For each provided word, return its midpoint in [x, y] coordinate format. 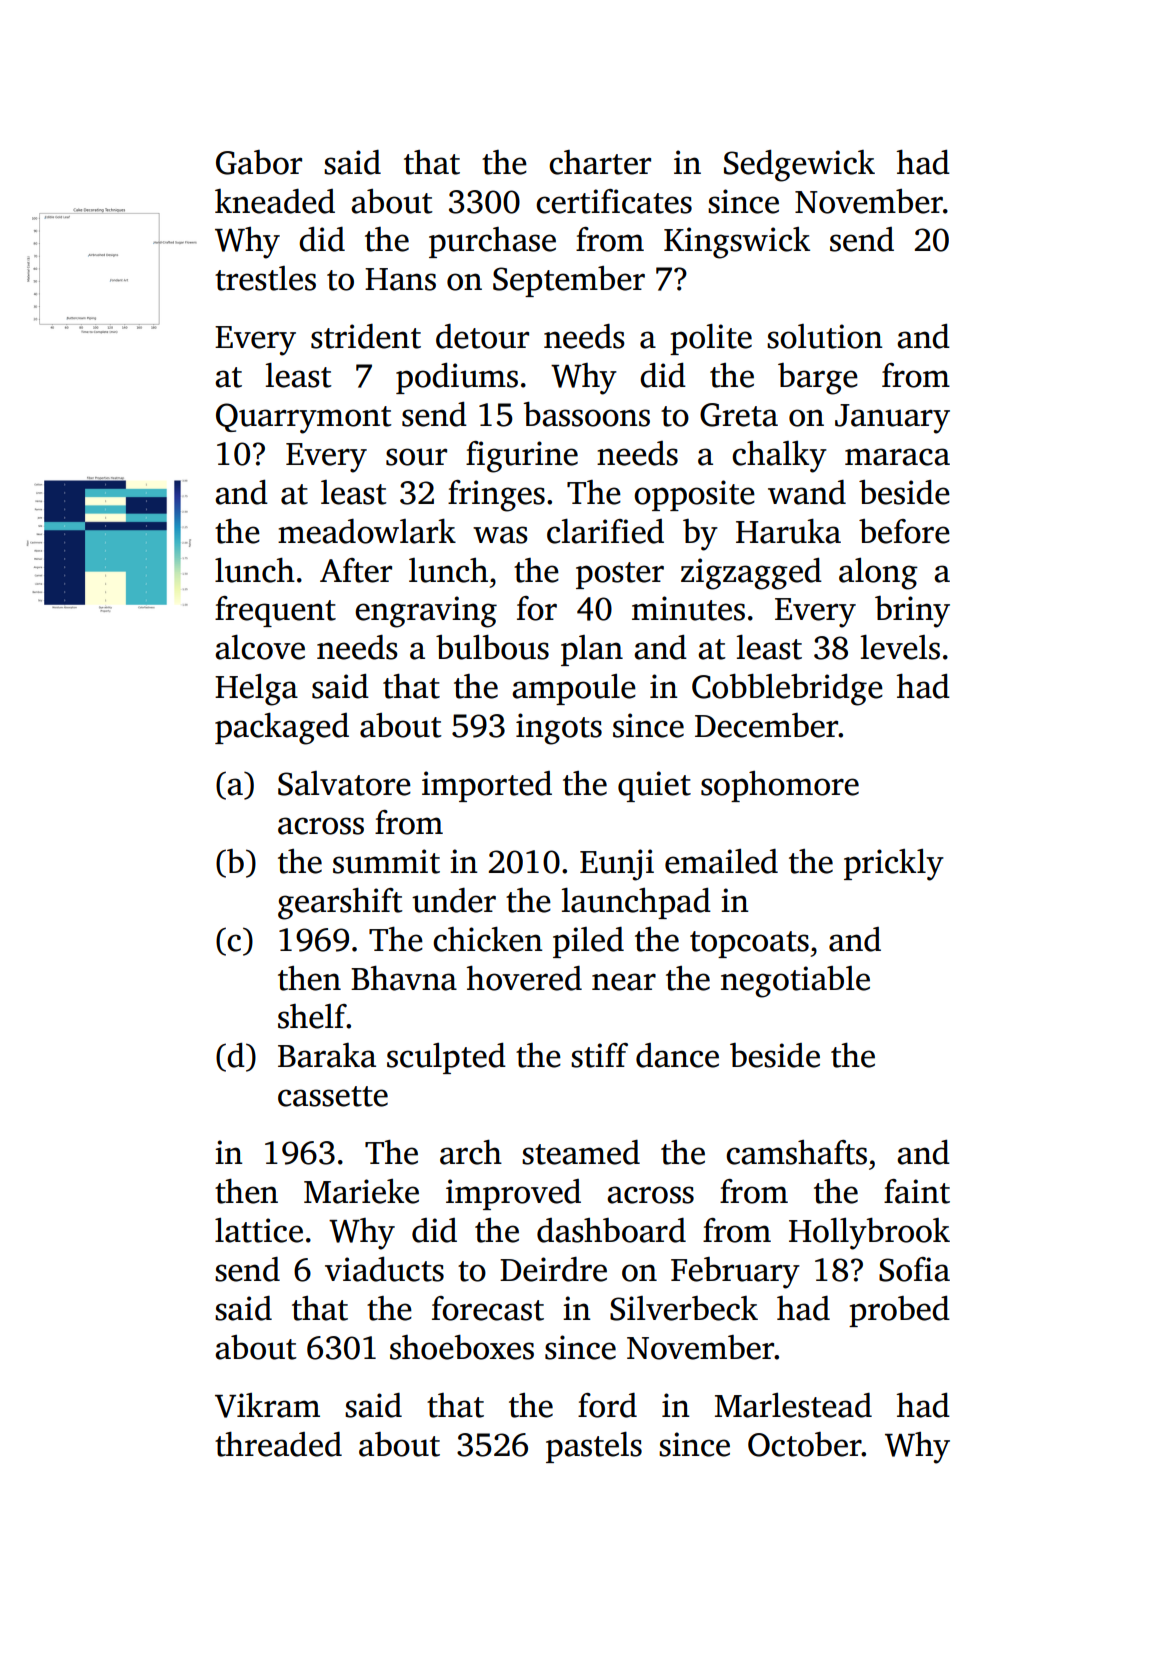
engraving [426, 612]
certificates [614, 201]
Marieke [361, 1191]
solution [825, 336]
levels [900, 647]
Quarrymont [304, 418]
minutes [688, 608]
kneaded [275, 201]
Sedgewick [799, 166]
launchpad [636, 903]
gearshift [340, 903]
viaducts [384, 1269]
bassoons [586, 414]
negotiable [795, 982]
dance [677, 1055]
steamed [581, 1152]
